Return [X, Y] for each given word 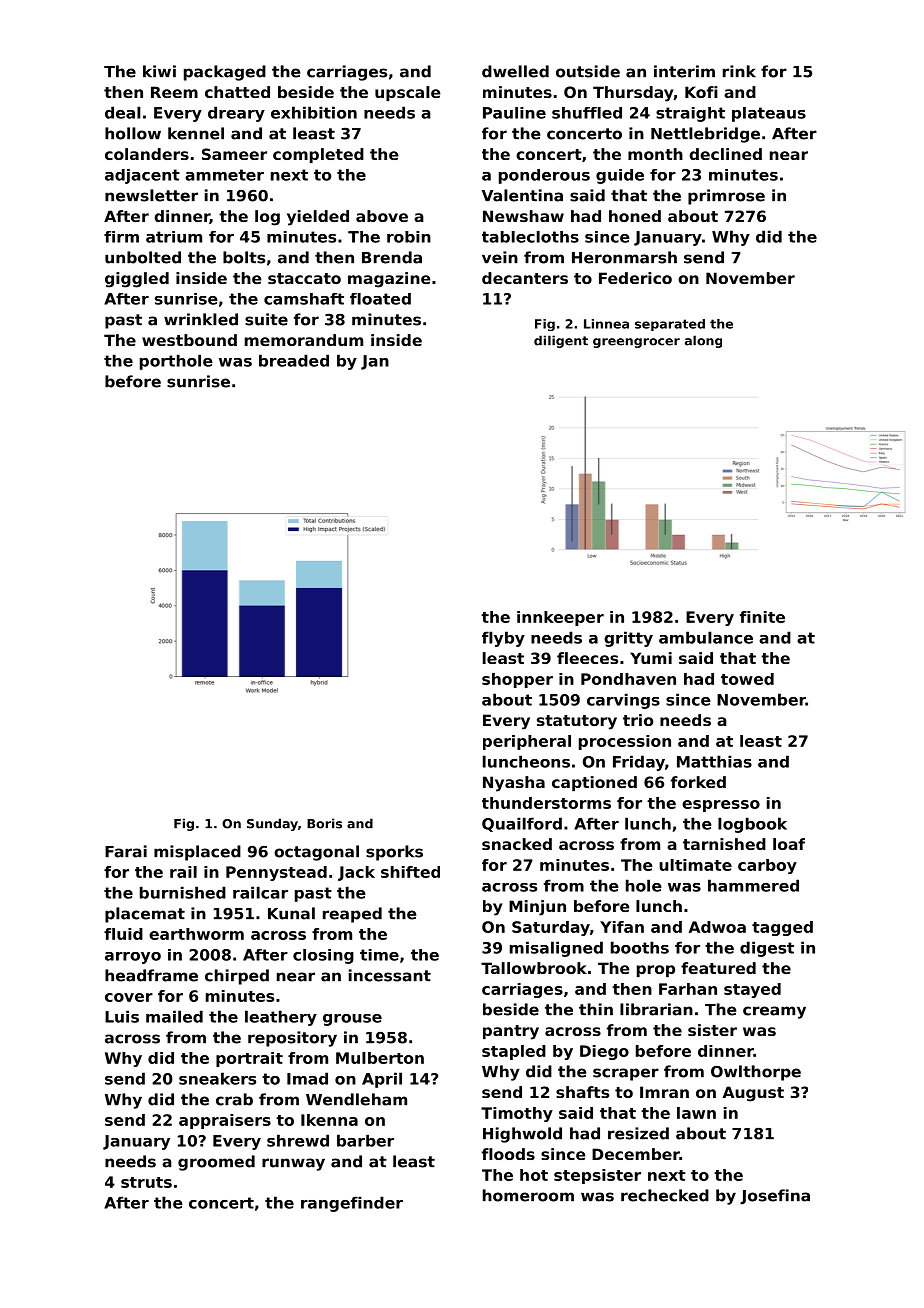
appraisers [225, 1121]
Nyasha [514, 784]
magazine [389, 280]
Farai [126, 851]
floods [508, 1154]
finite [762, 617]
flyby [503, 639]
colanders [147, 154]
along [703, 341]
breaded [294, 360]
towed [747, 679]
